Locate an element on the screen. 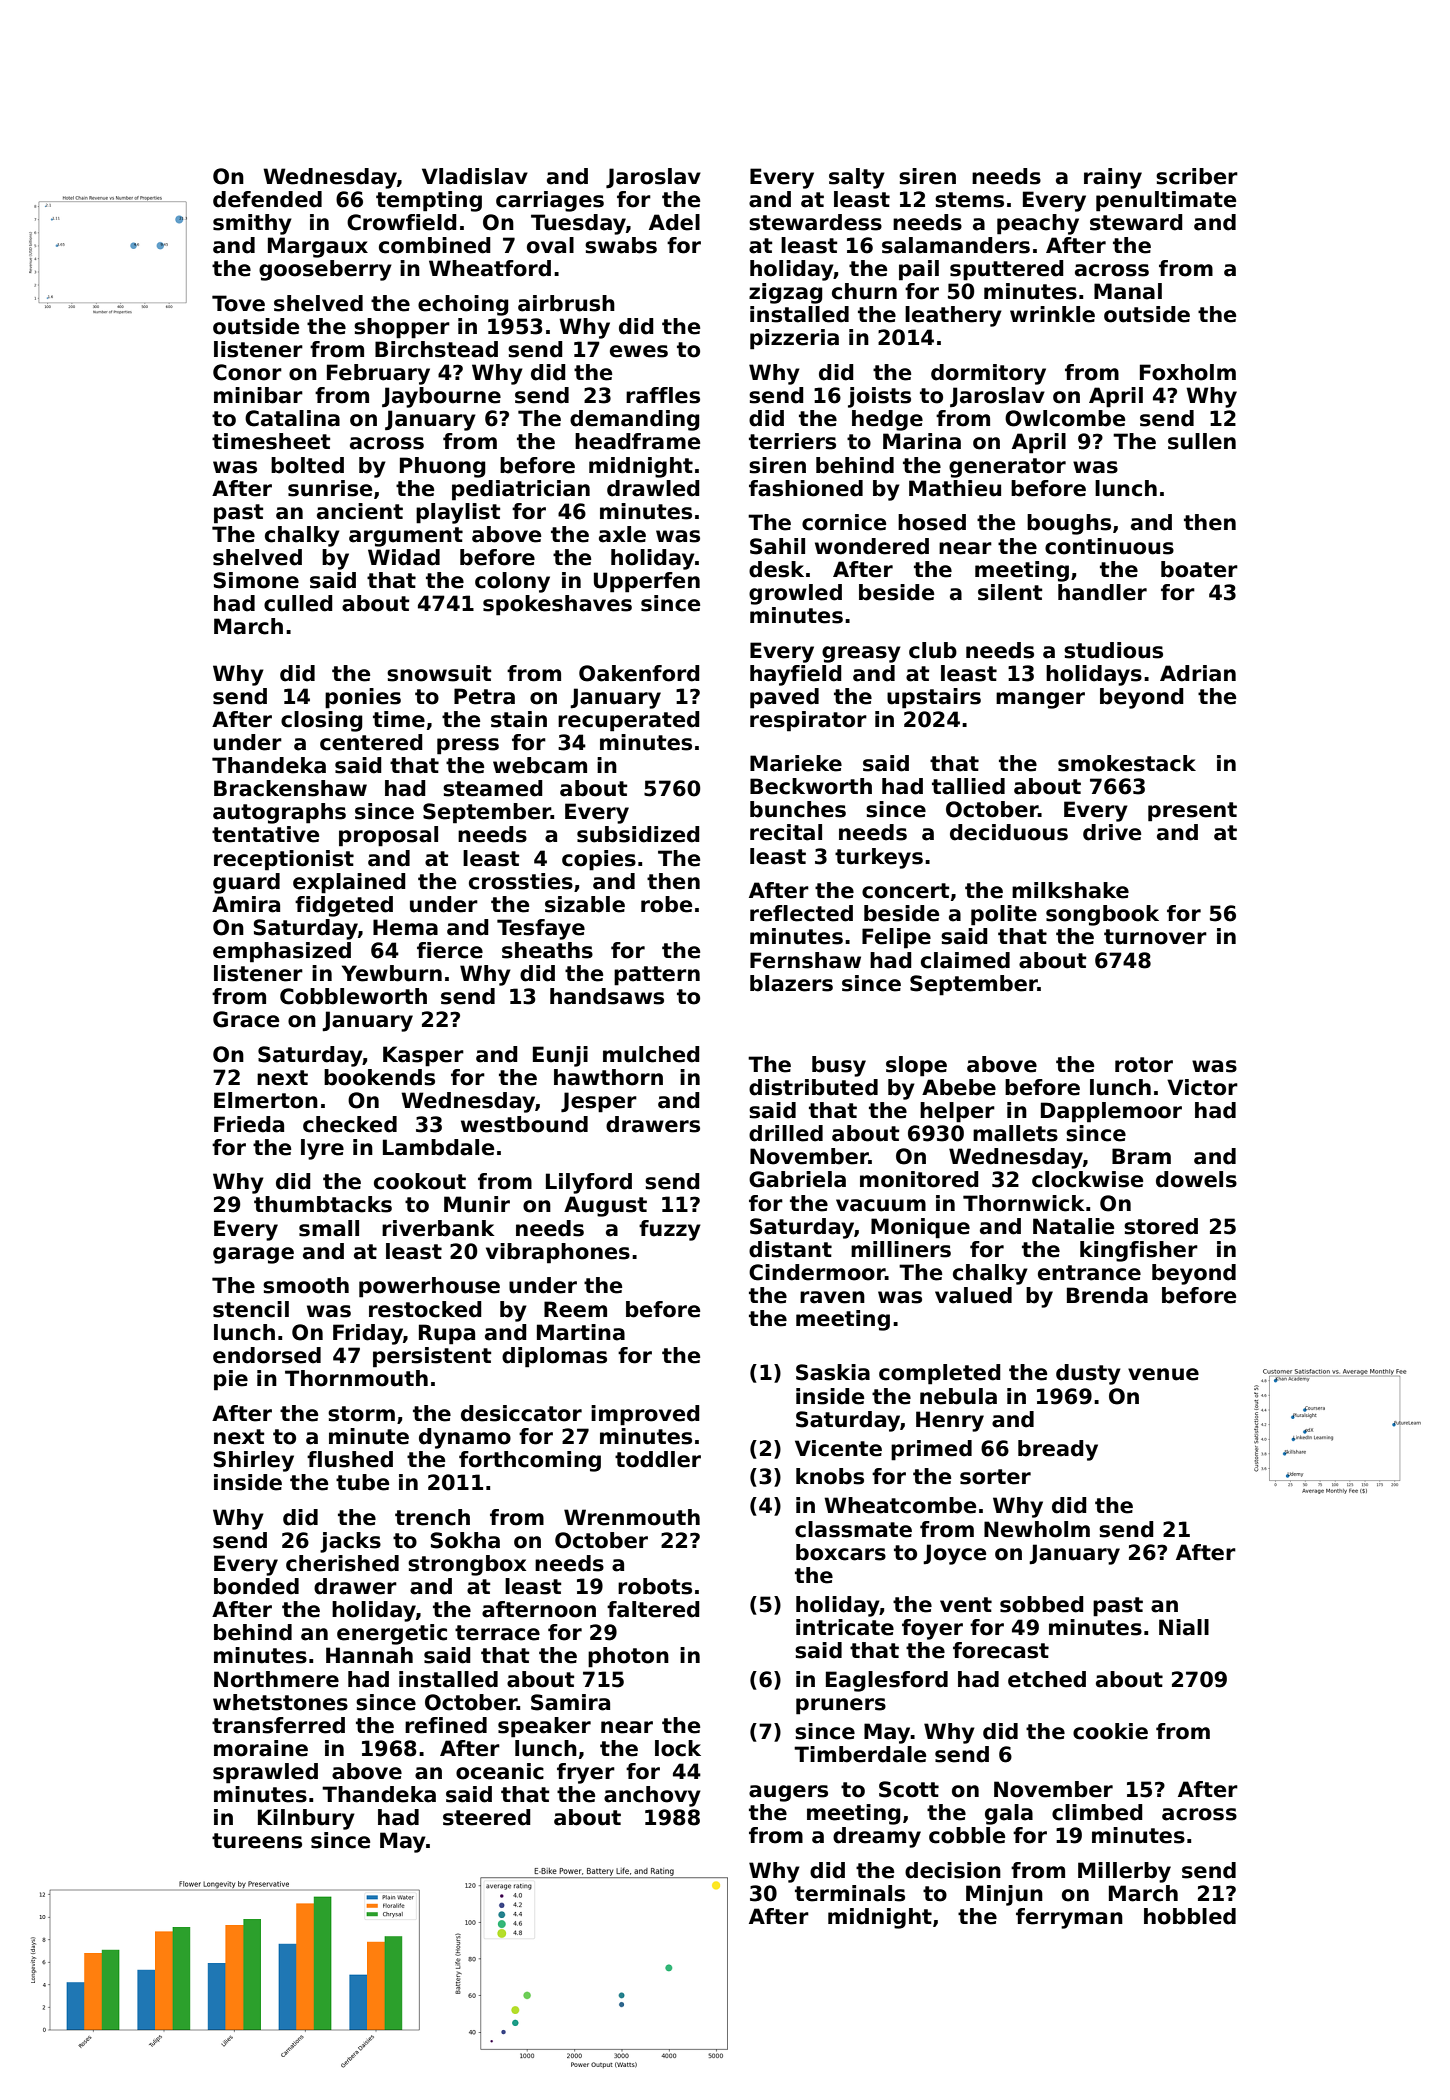 The height and width of the screenshot is (2100, 1450). Simone is located at coordinates (256, 580).
